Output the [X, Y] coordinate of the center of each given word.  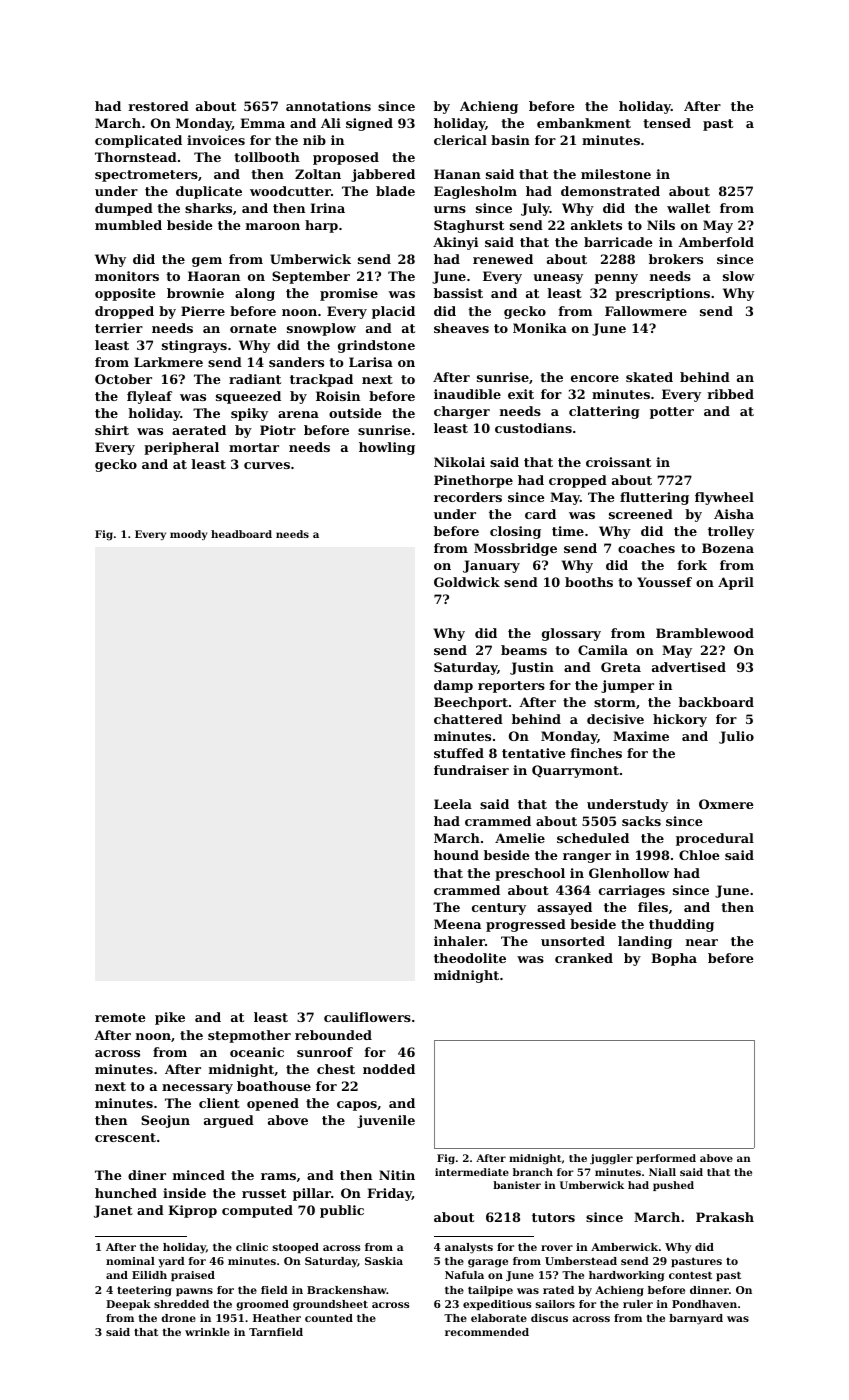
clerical [460, 140]
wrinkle [207, 1332]
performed [666, 1159]
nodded [389, 1069]
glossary [571, 634]
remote [120, 1017]
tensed [667, 123]
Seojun [165, 1121]
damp [453, 686]
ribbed [730, 394]
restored [158, 106]
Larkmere [168, 362]
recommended [487, 1332]
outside [355, 413]
